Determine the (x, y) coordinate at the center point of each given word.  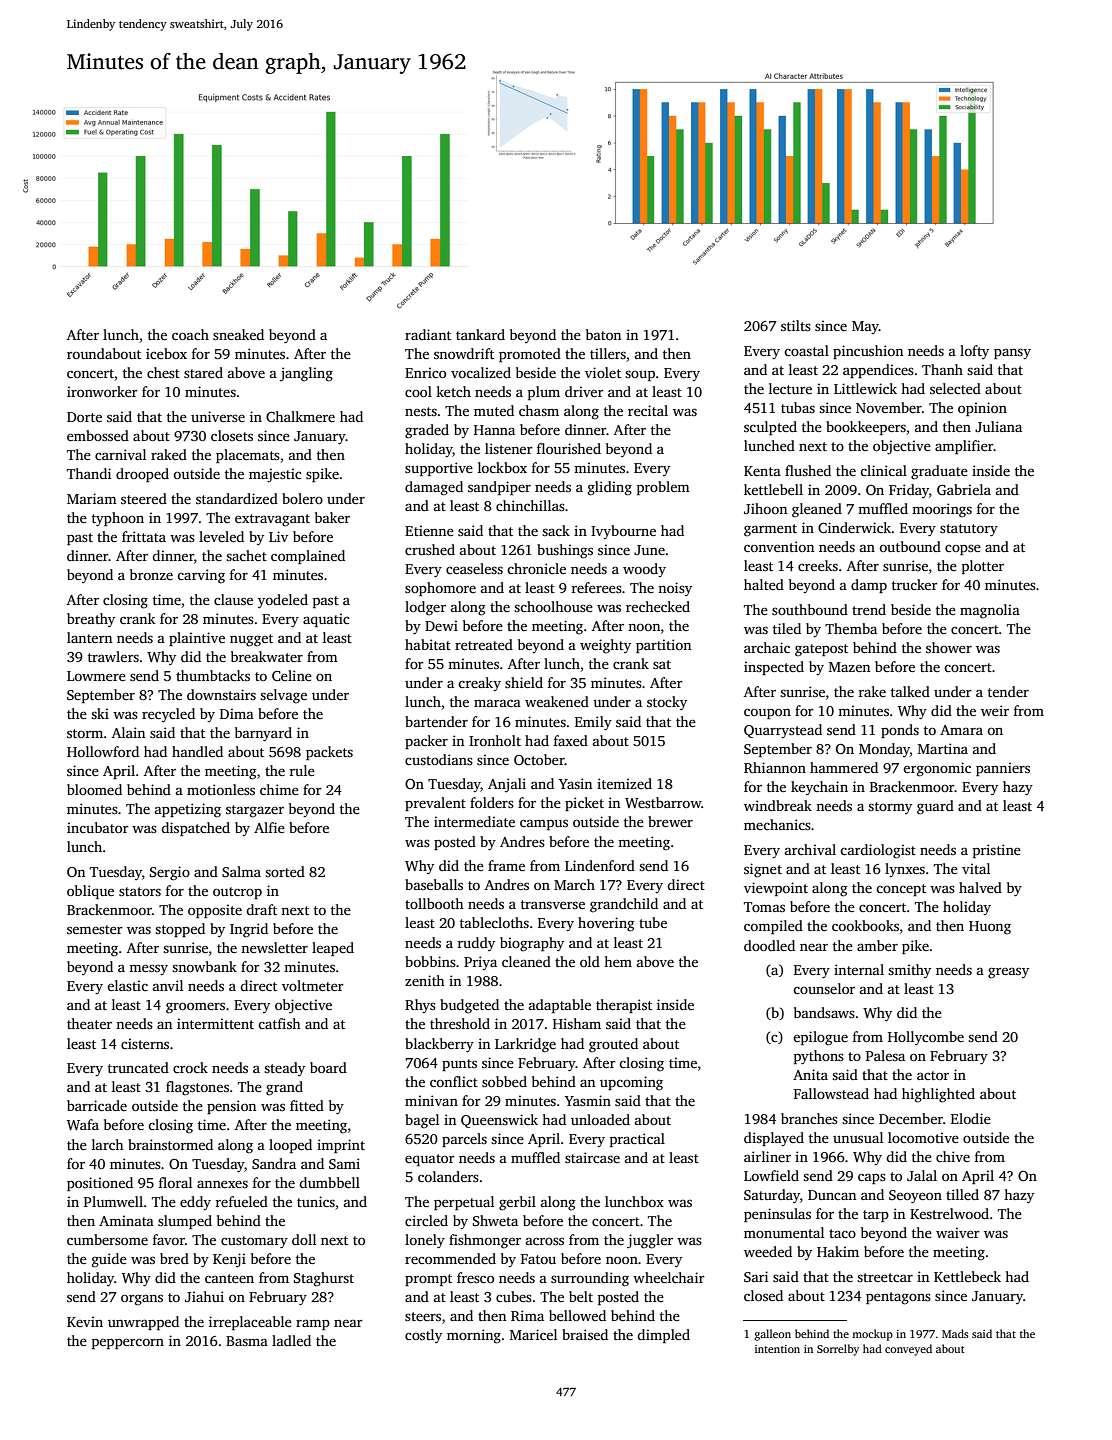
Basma (247, 1341)
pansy (1012, 353)
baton (603, 334)
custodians (439, 759)
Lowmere (96, 676)
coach (190, 334)
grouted (613, 1045)
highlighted (938, 1095)
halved (980, 887)
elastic (127, 985)
